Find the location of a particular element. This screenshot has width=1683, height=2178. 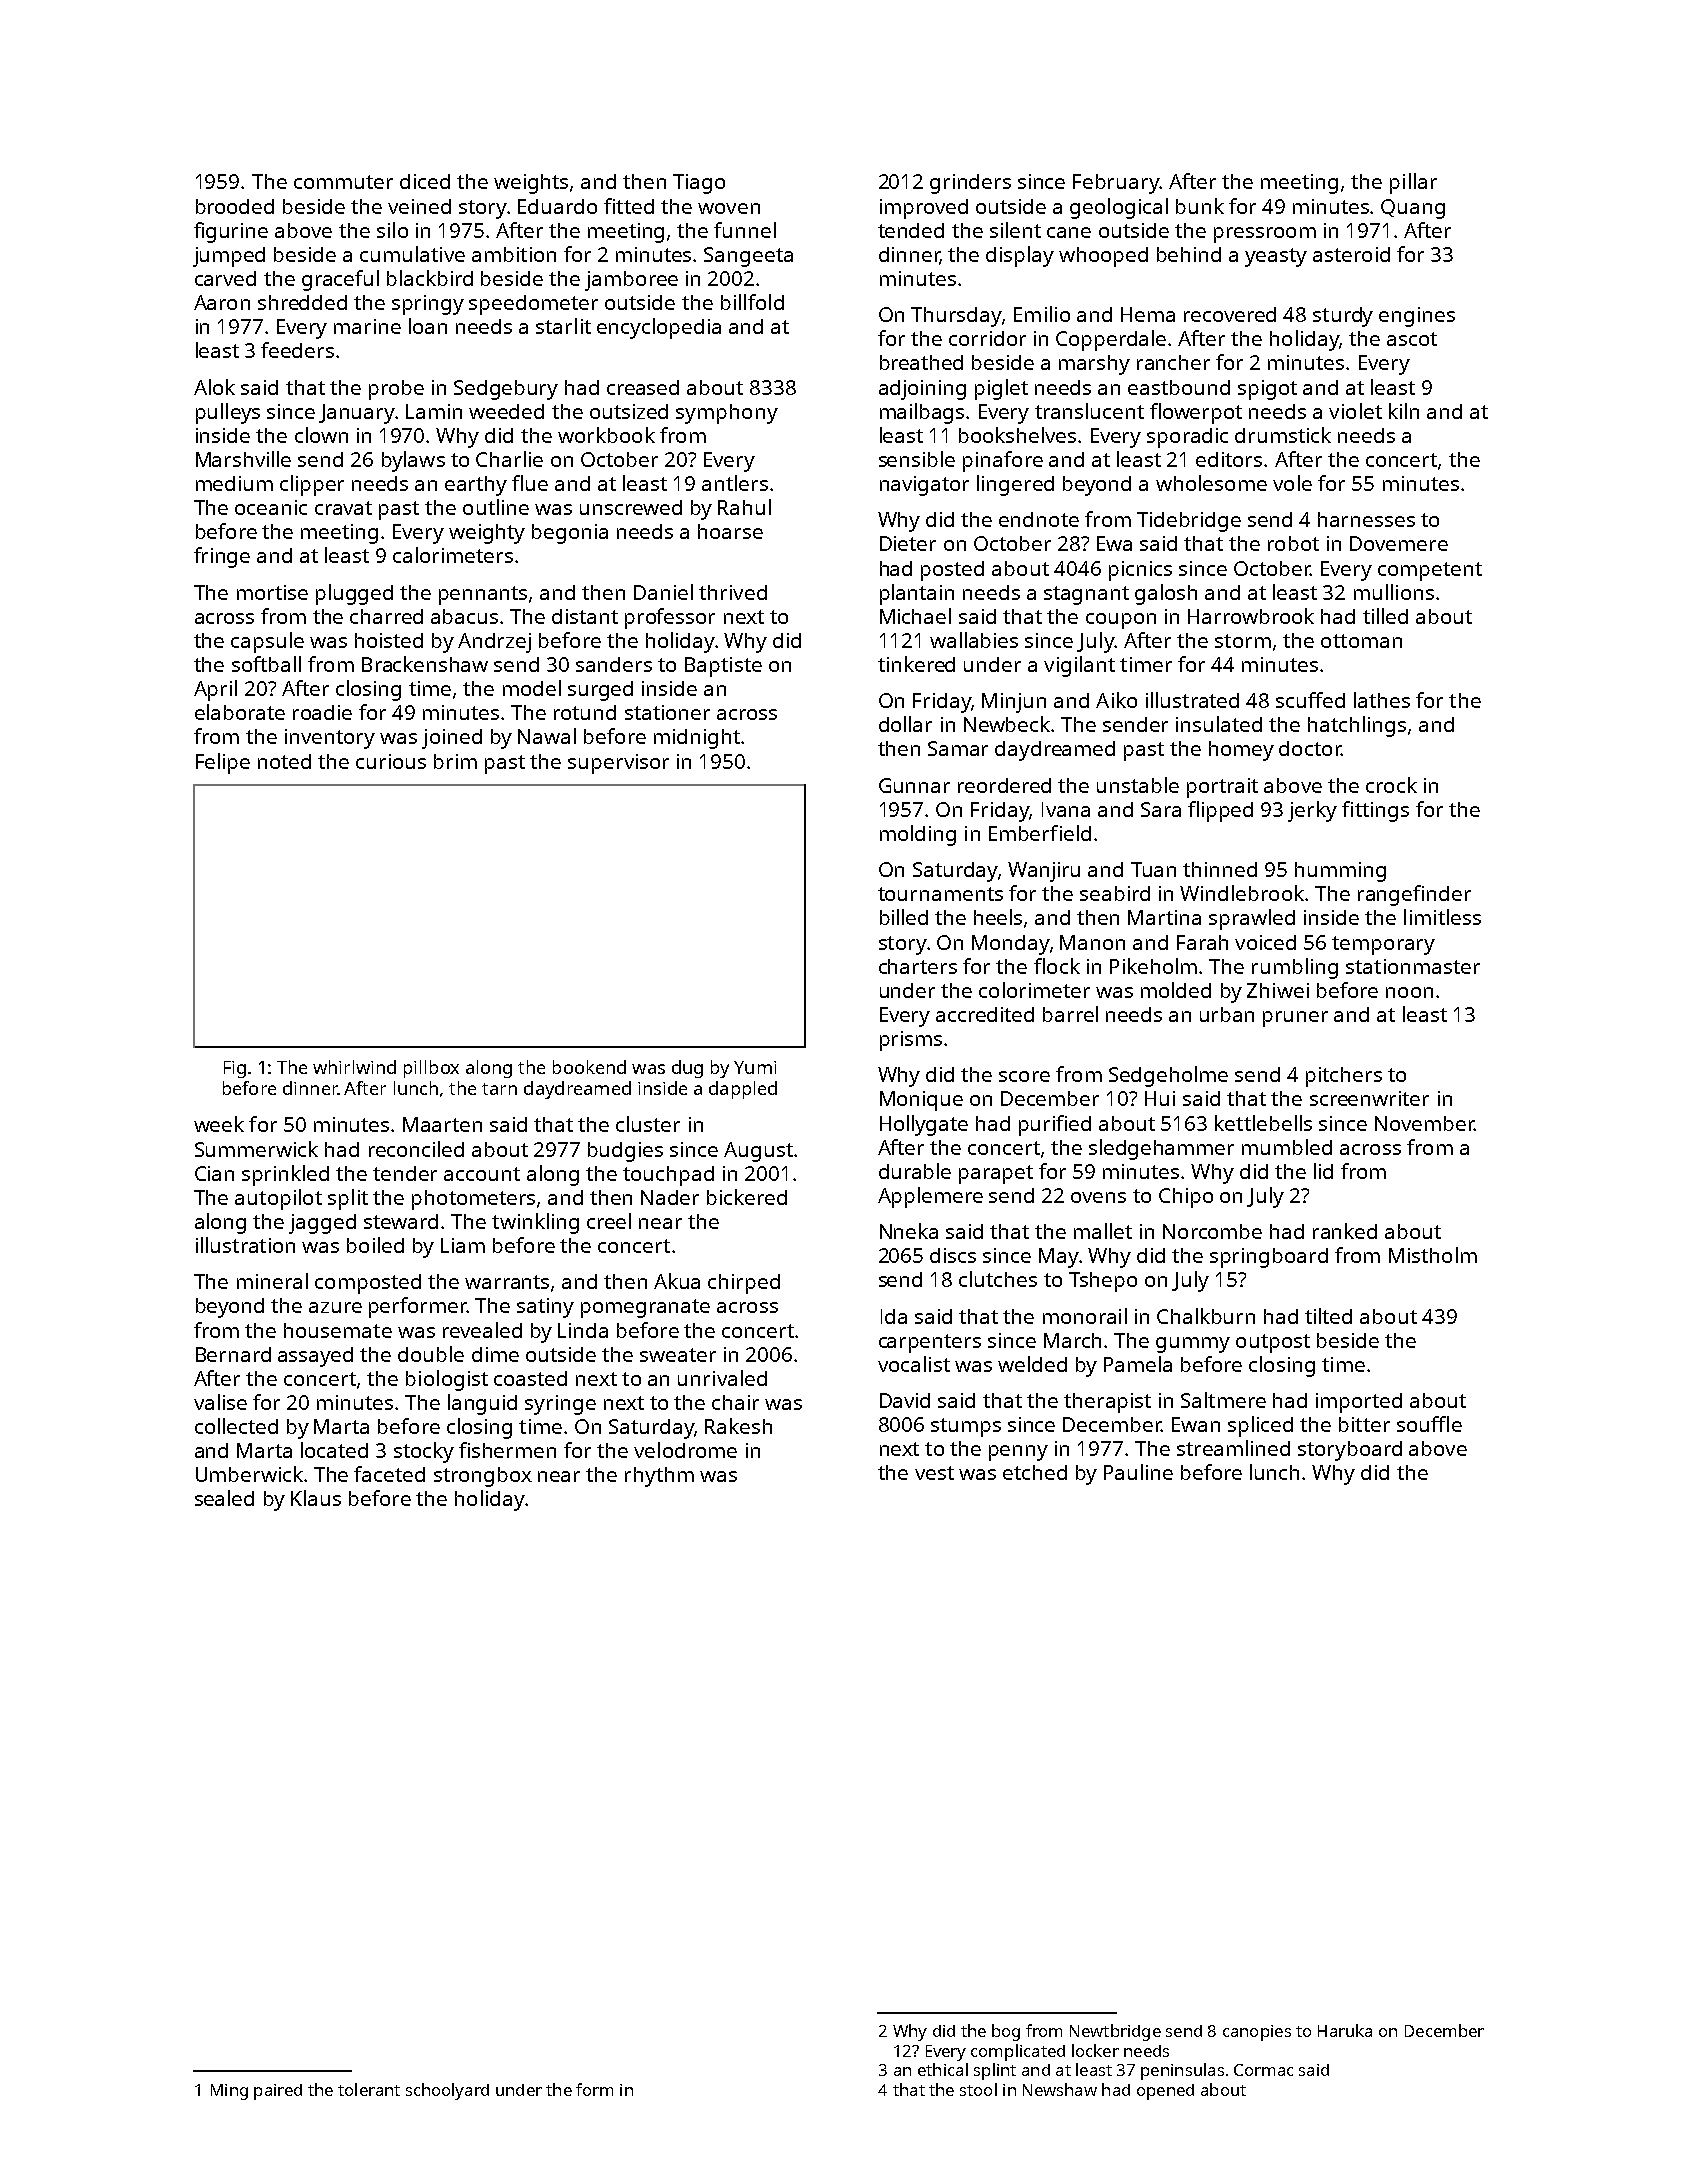

Nneka is located at coordinates (909, 1231).
